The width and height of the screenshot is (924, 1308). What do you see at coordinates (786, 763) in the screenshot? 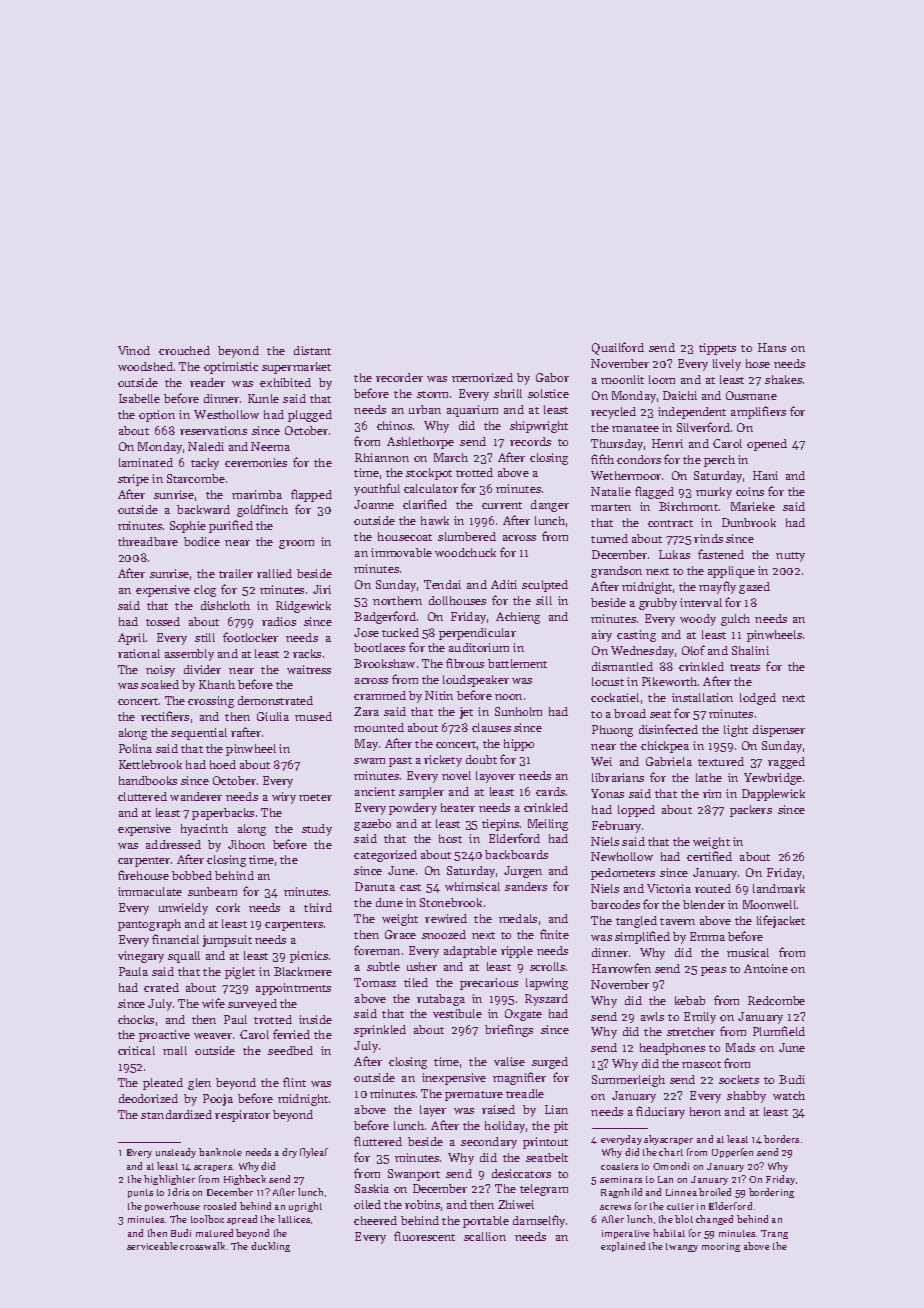
I see `ragged` at bounding box center [786, 763].
